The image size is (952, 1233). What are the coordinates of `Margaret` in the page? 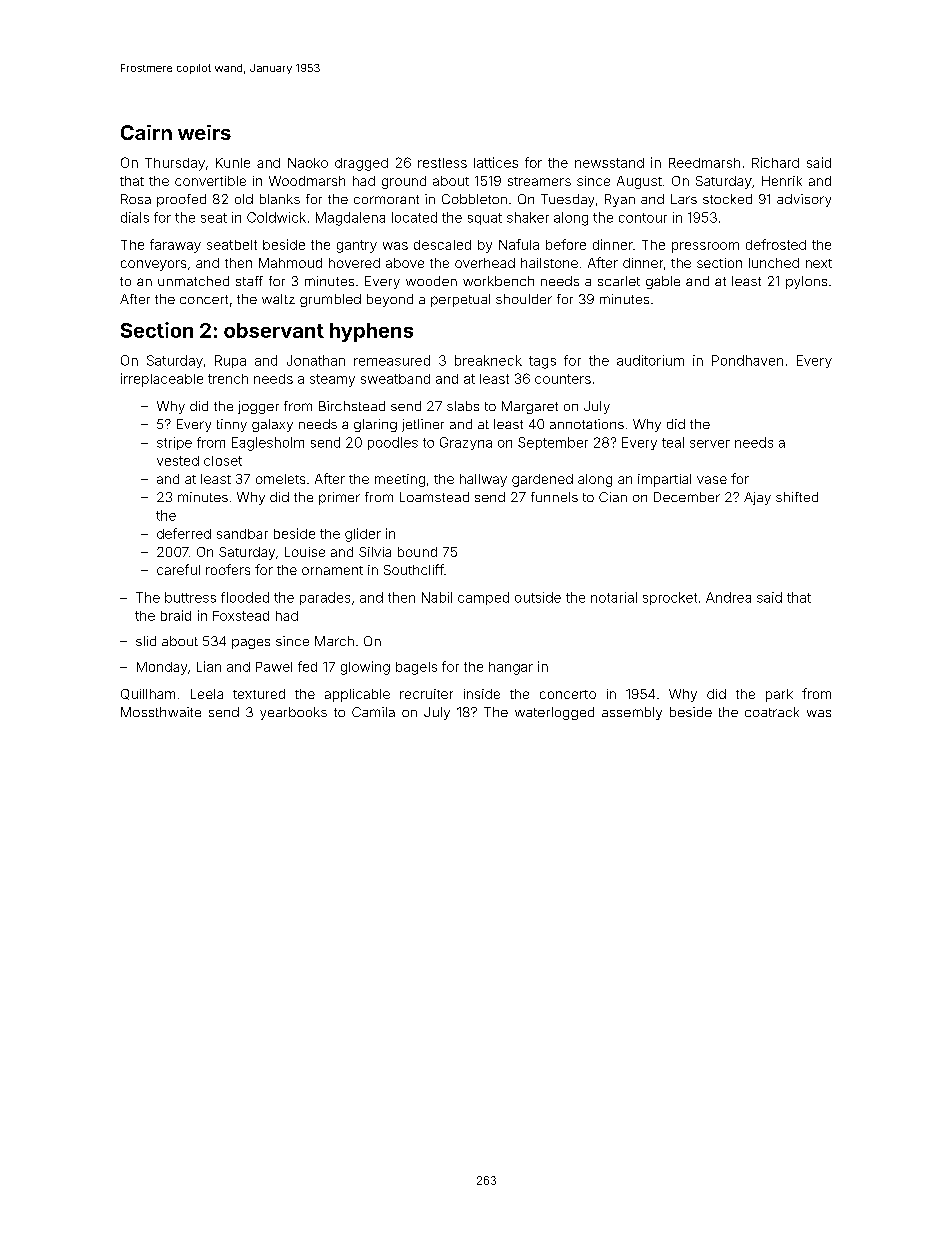 It's located at (530, 407).
